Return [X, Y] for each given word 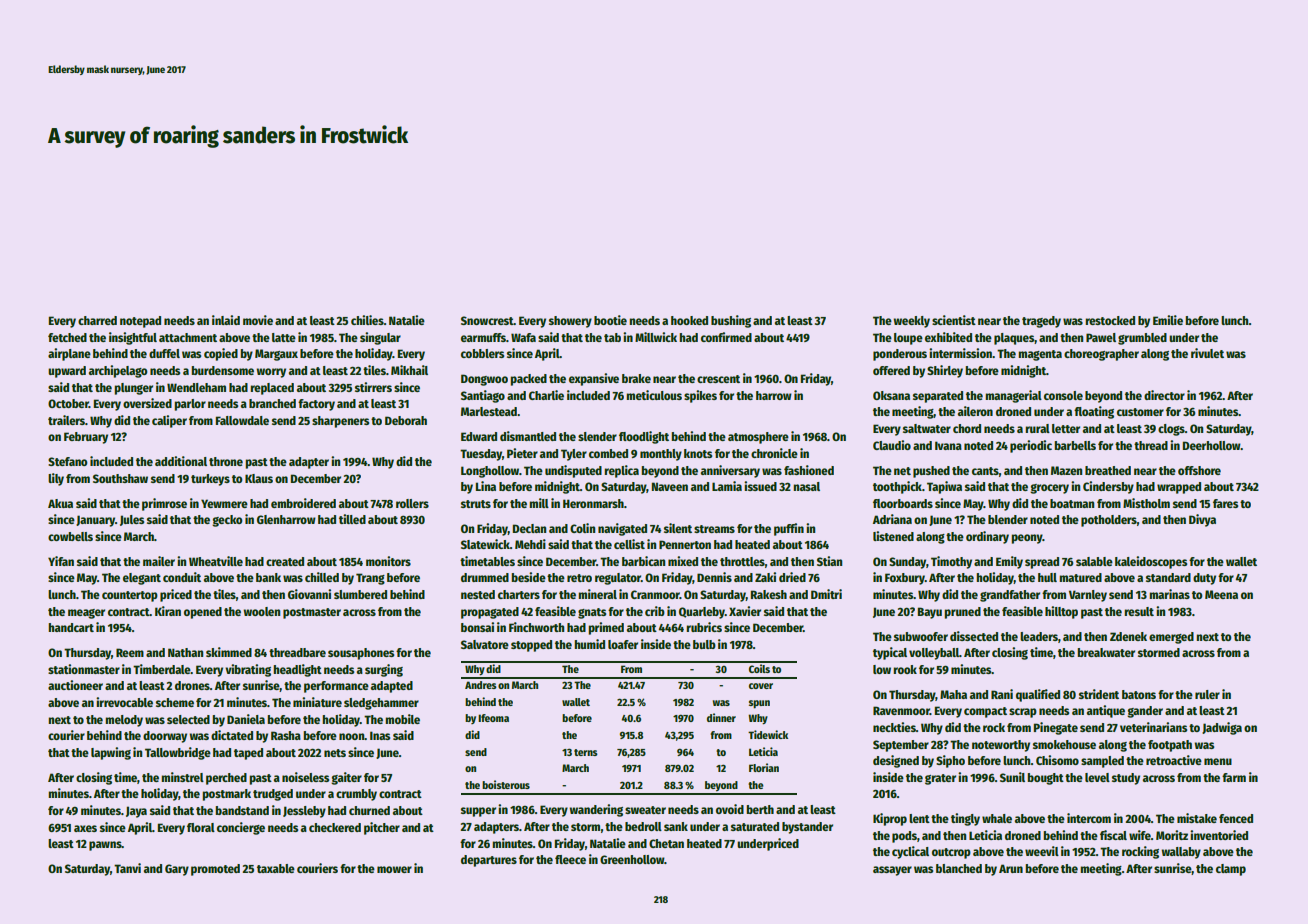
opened [203, 613]
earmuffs [483, 337]
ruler [1207, 694]
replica [621, 471]
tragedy [1041, 322]
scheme [175, 702]
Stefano [68, 461]
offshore [1199, 470]
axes [85, 828]
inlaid [226, 320]
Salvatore [485, 644]
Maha [953, 694]
